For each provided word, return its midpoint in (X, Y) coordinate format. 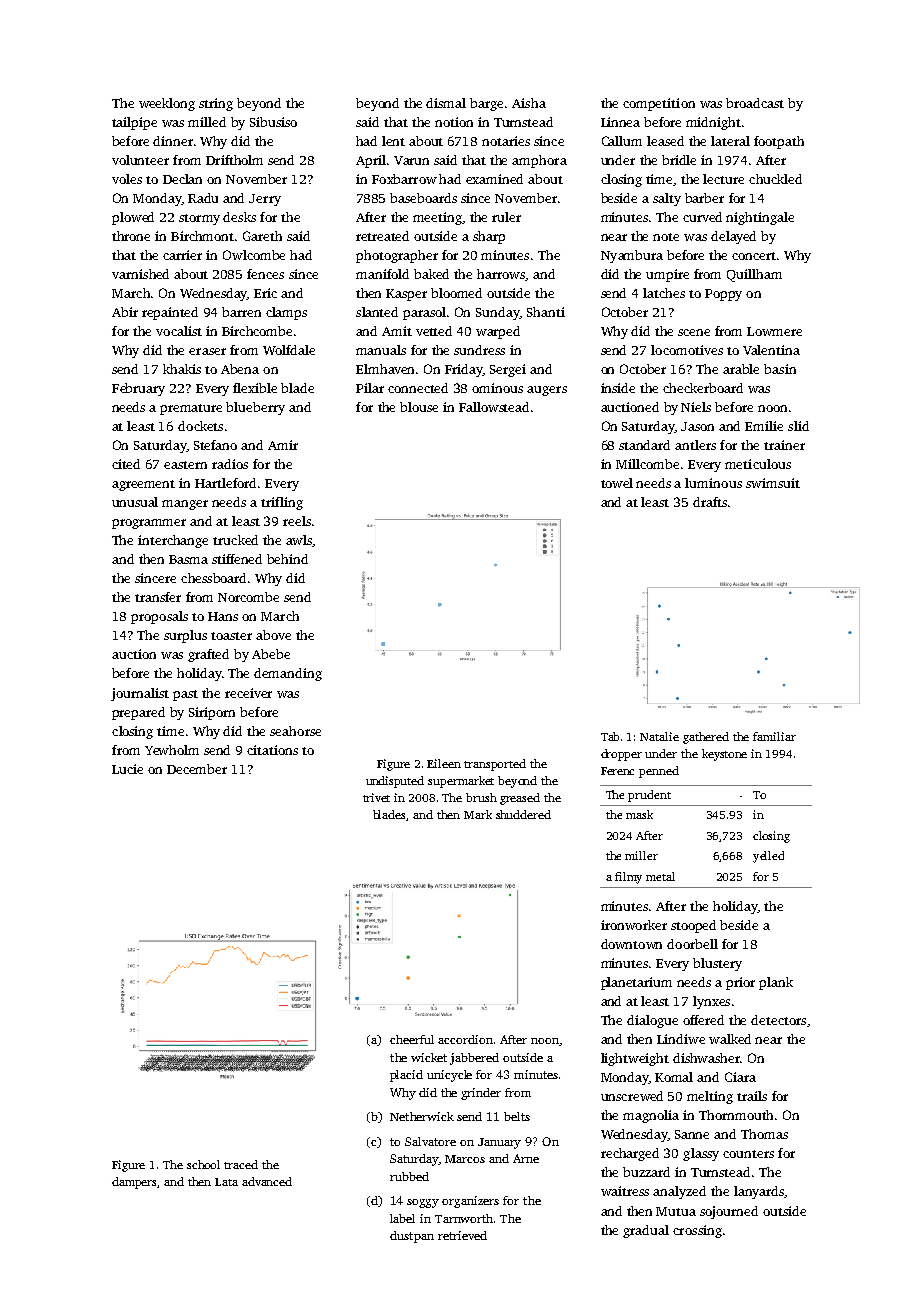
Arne (526, 1158)
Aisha (529, 103)
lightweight (635, 1059)
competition (659, 104)
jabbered (474, 1059)
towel (617, 483)
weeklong (167, 104)
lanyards (759, 1192)
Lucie (127, 769)
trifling (282, 503)
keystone (724, 755)
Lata (226, 1182)
